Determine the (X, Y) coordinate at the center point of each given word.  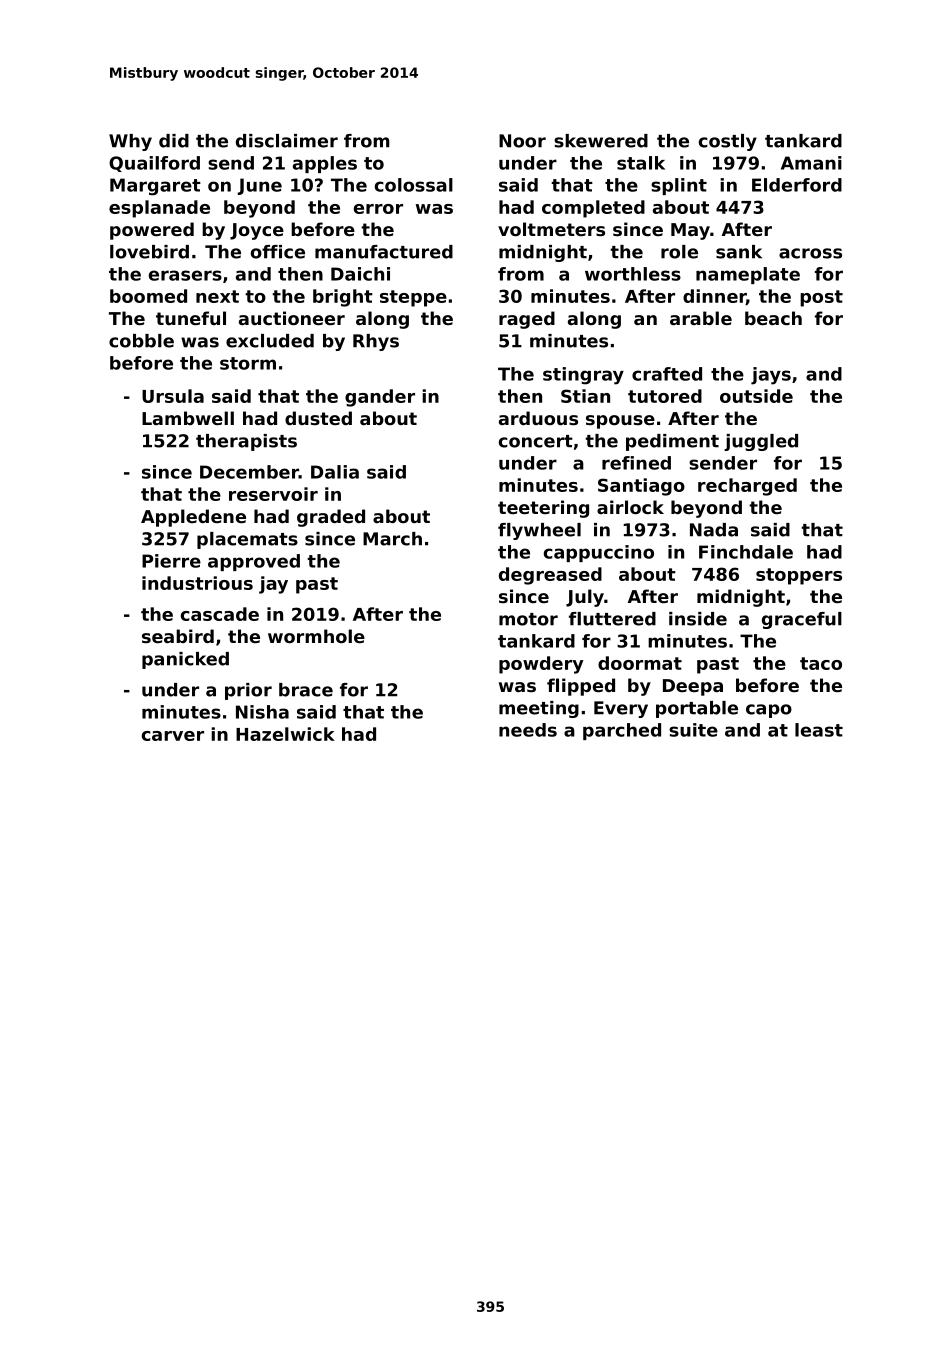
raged (527, 320)
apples (325, 164)
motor (528, 619)
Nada (714, 530)
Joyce (257, 231)
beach (773, 318)
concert (536, 441)
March (392, 539)
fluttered (612, 619)
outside (756, 396)
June (260, 186)
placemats (247, 540)
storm (248, 363)
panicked (185, 660)
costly (728, 142)
